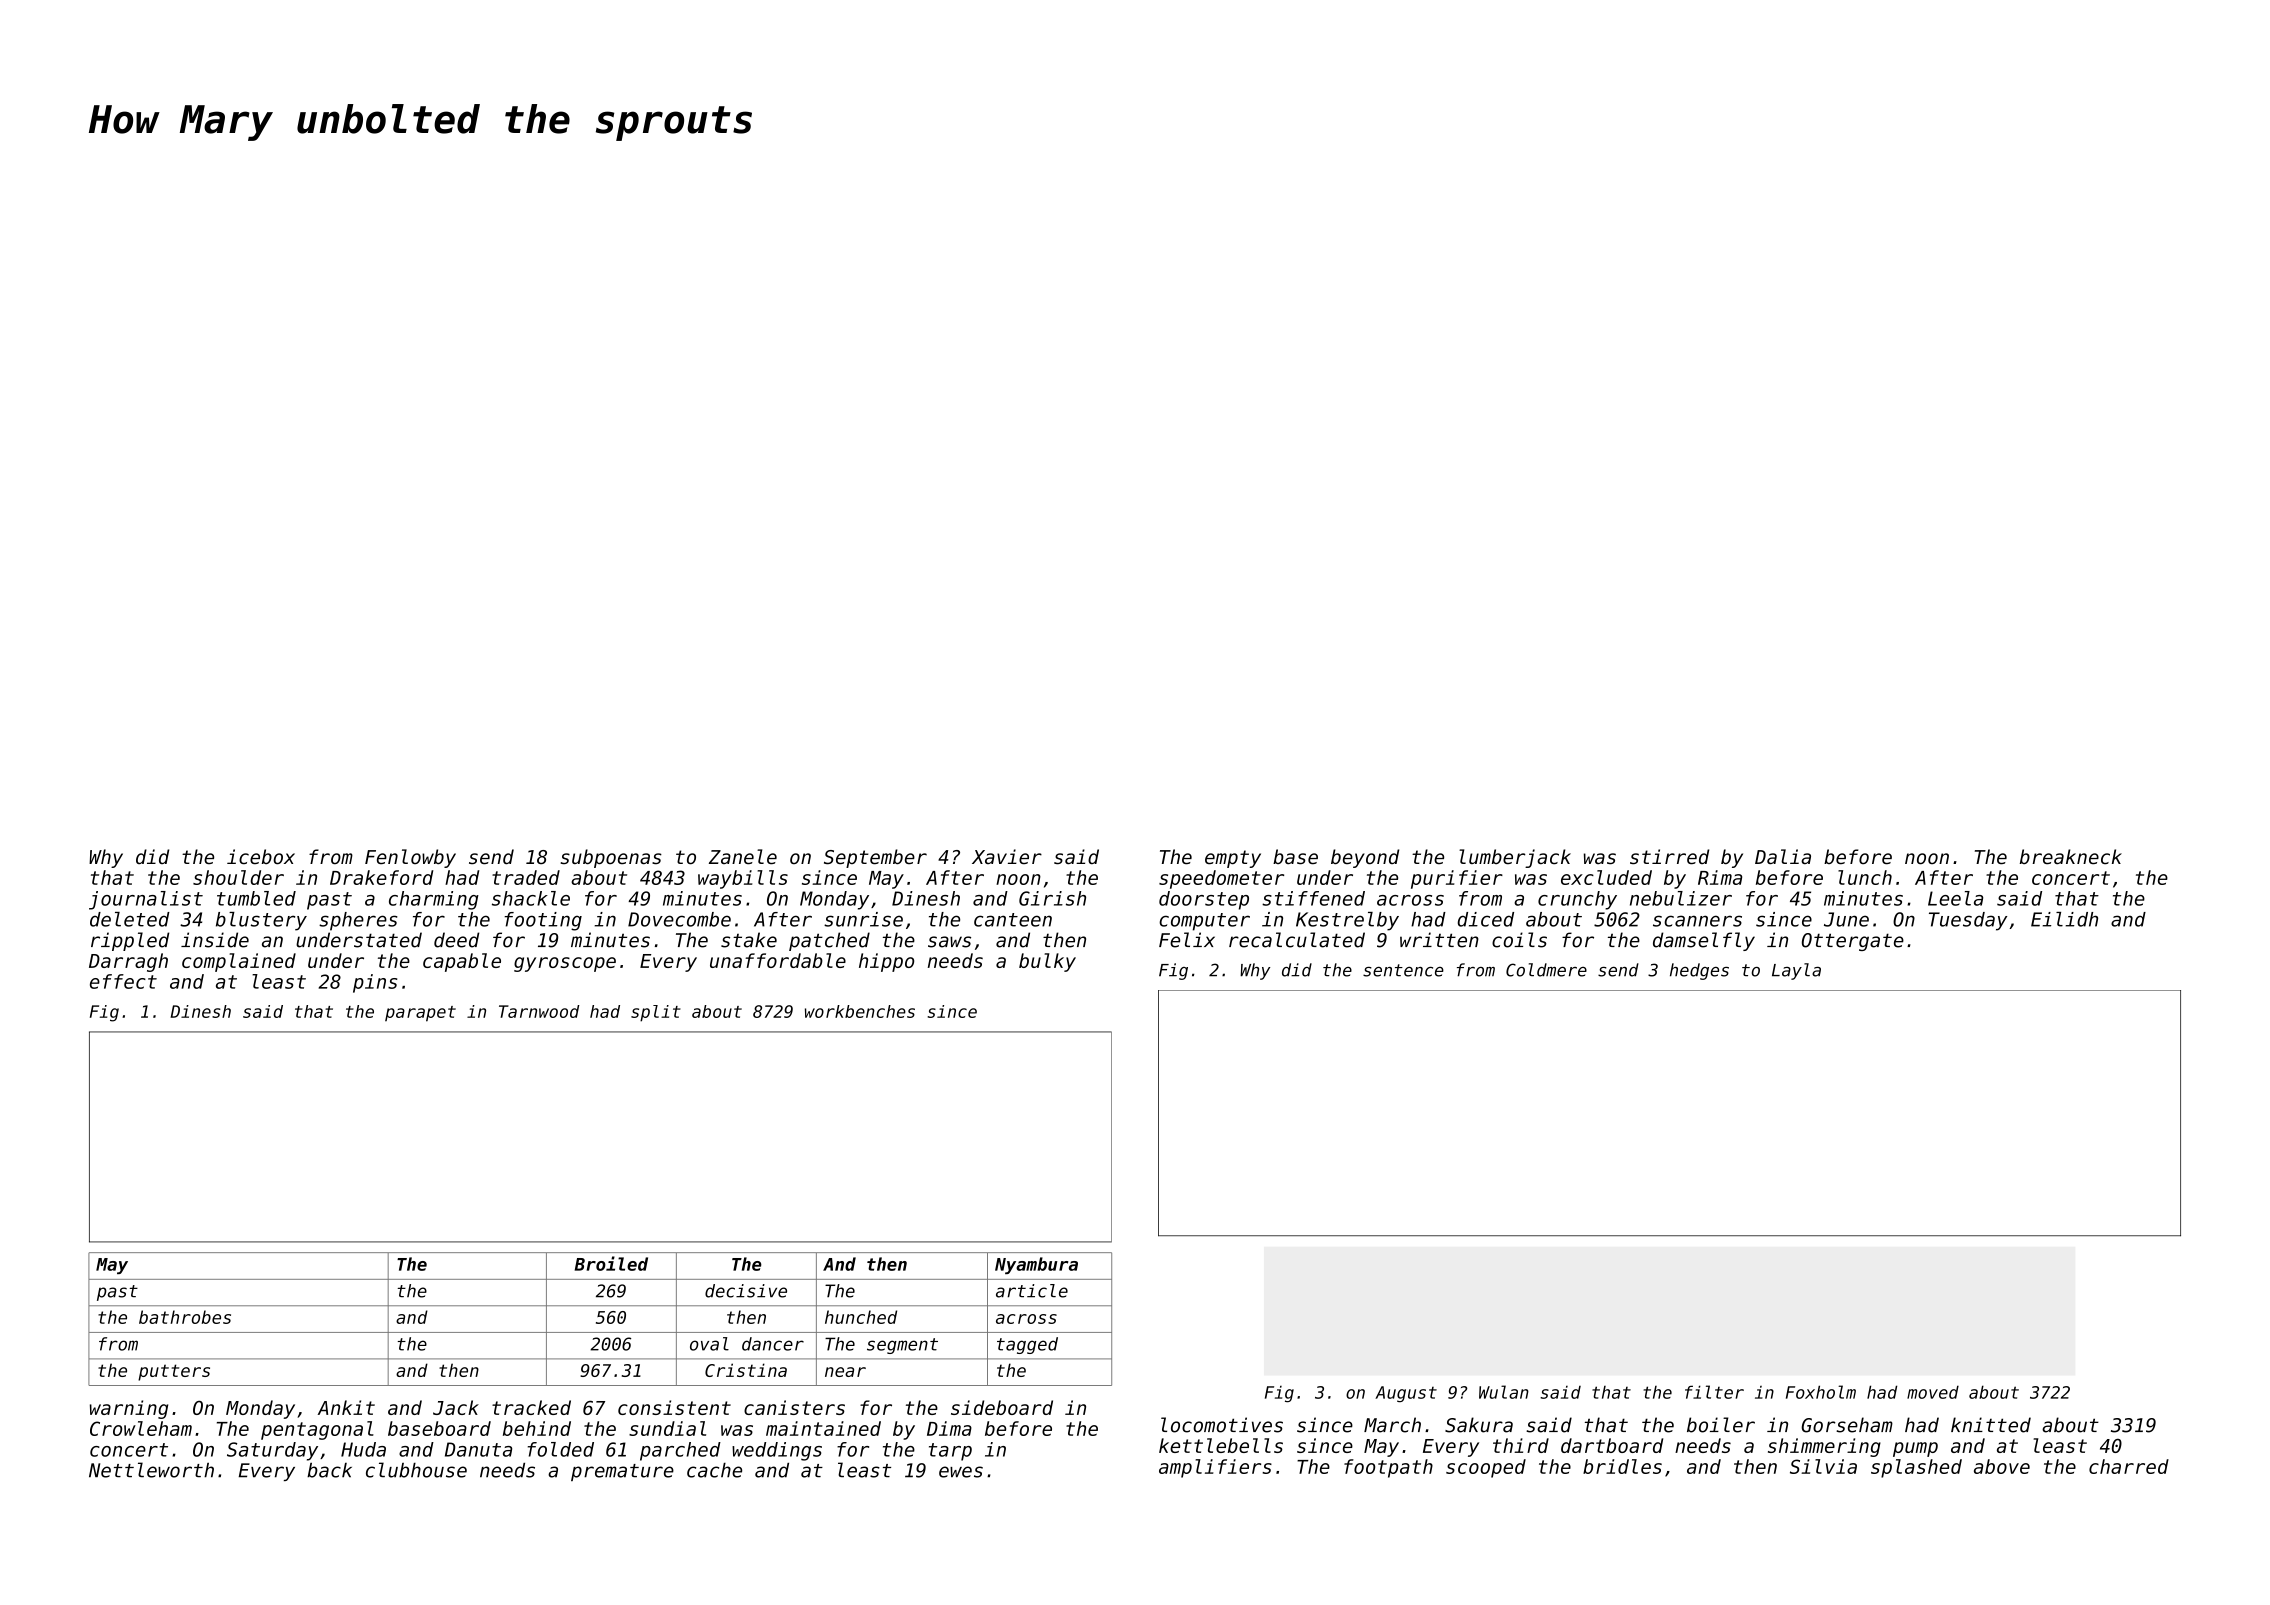 The height and width of the image is (1605, 2270). Describe the element at coordinates (1439, 940) in the image. I see `written` at that location.
